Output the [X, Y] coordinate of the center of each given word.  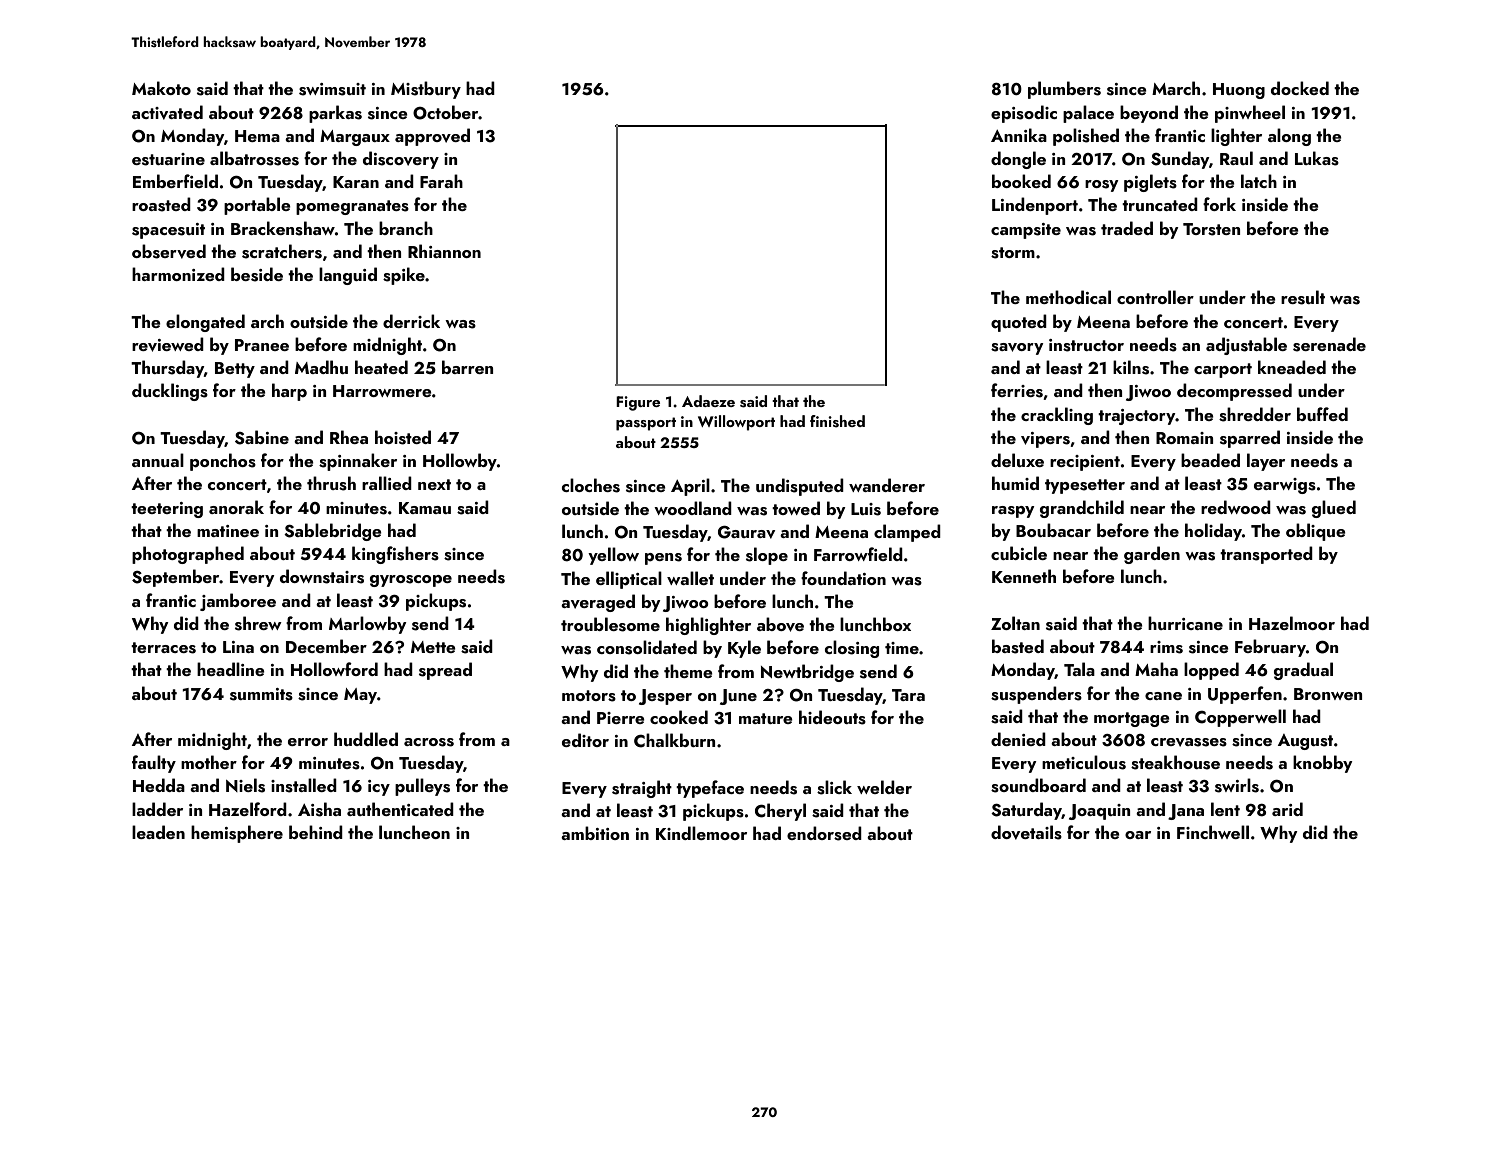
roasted [161, 204]
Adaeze [708, 401]
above [780, 624]
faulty [154, 764]
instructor [1086, 345]
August [1305, 742]
